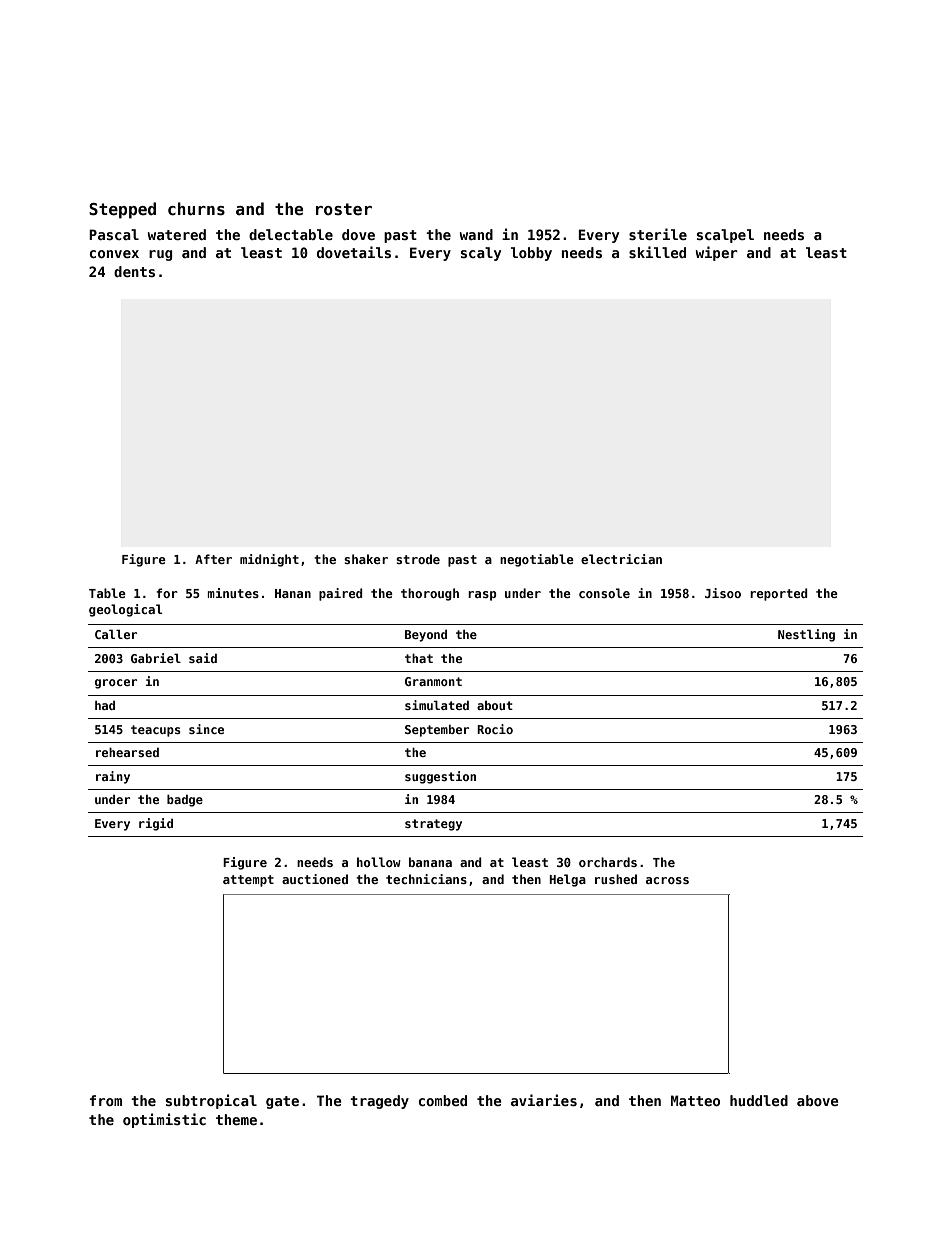 Image resolution: width=952 pixels, height=1233 pixels. Describe the element at coordinates (667, 880) in the screenshot. I see `across` at that location.
